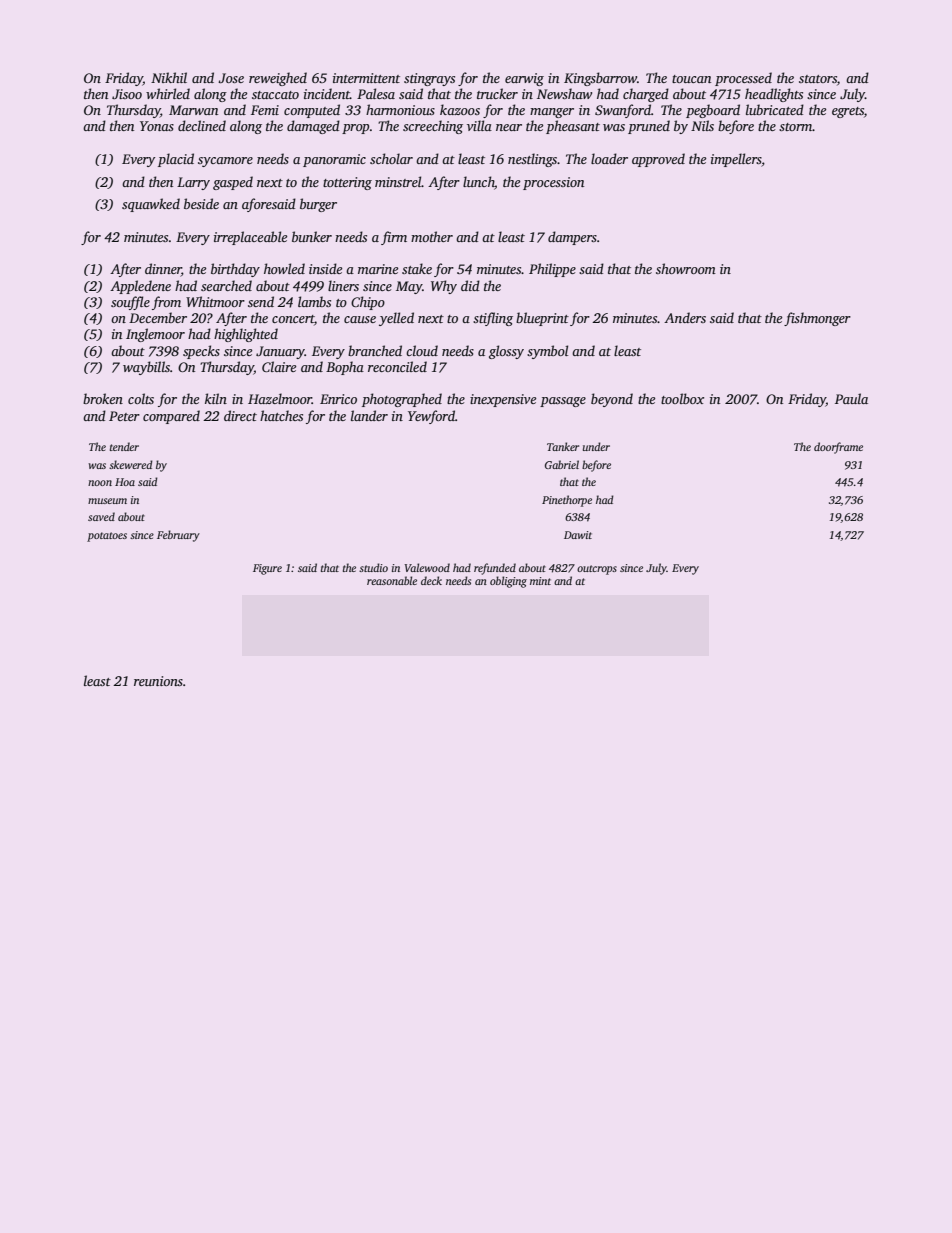 The width and height of the screenshot is (952, 1233). I want to click on mint, so click(540, 581).
